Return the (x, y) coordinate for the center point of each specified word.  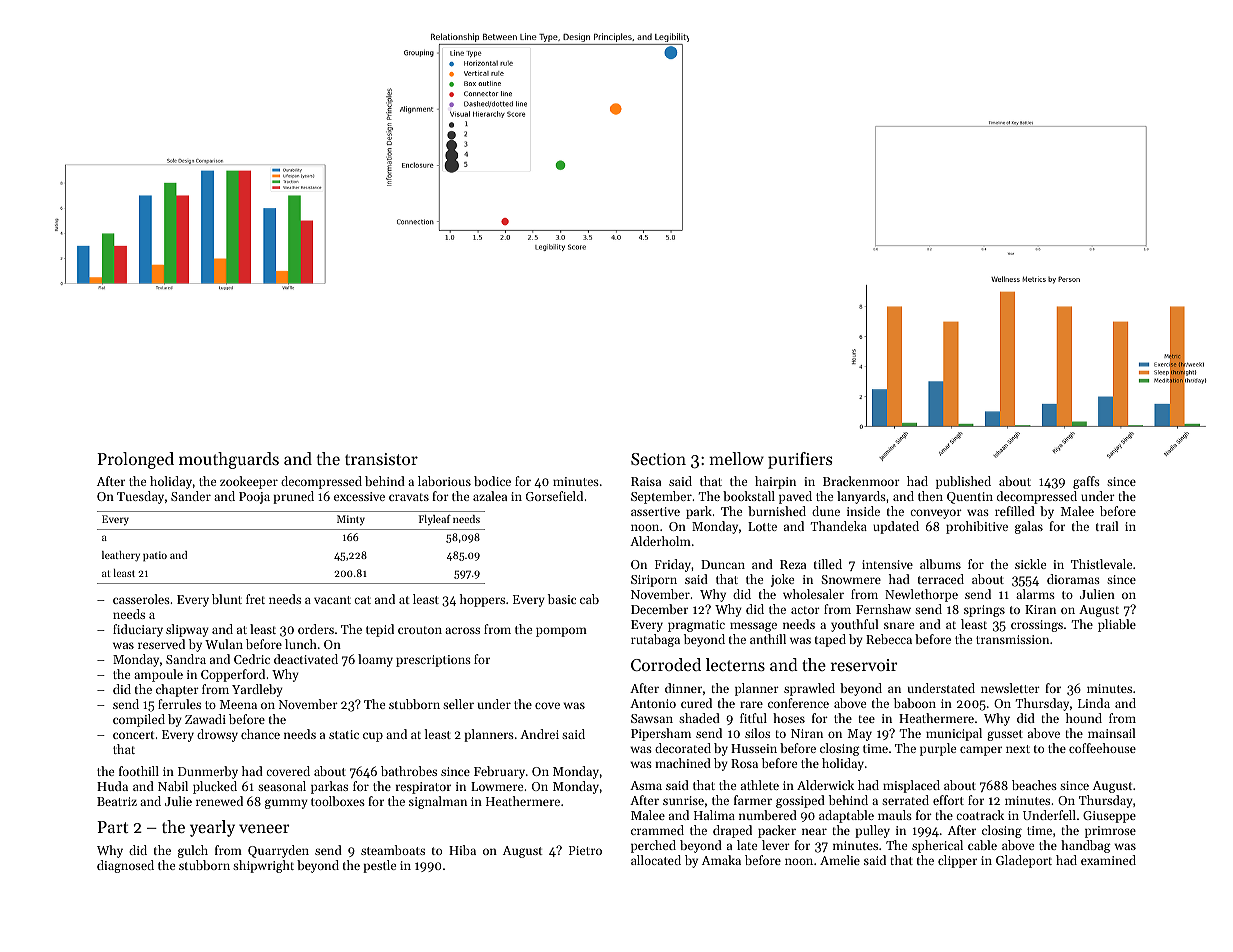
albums (940, 564)
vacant (332, 600)
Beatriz (117, 801)
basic (562, 599)
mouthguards (229, 460)
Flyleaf (435, 520)
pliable (1117, 625)
